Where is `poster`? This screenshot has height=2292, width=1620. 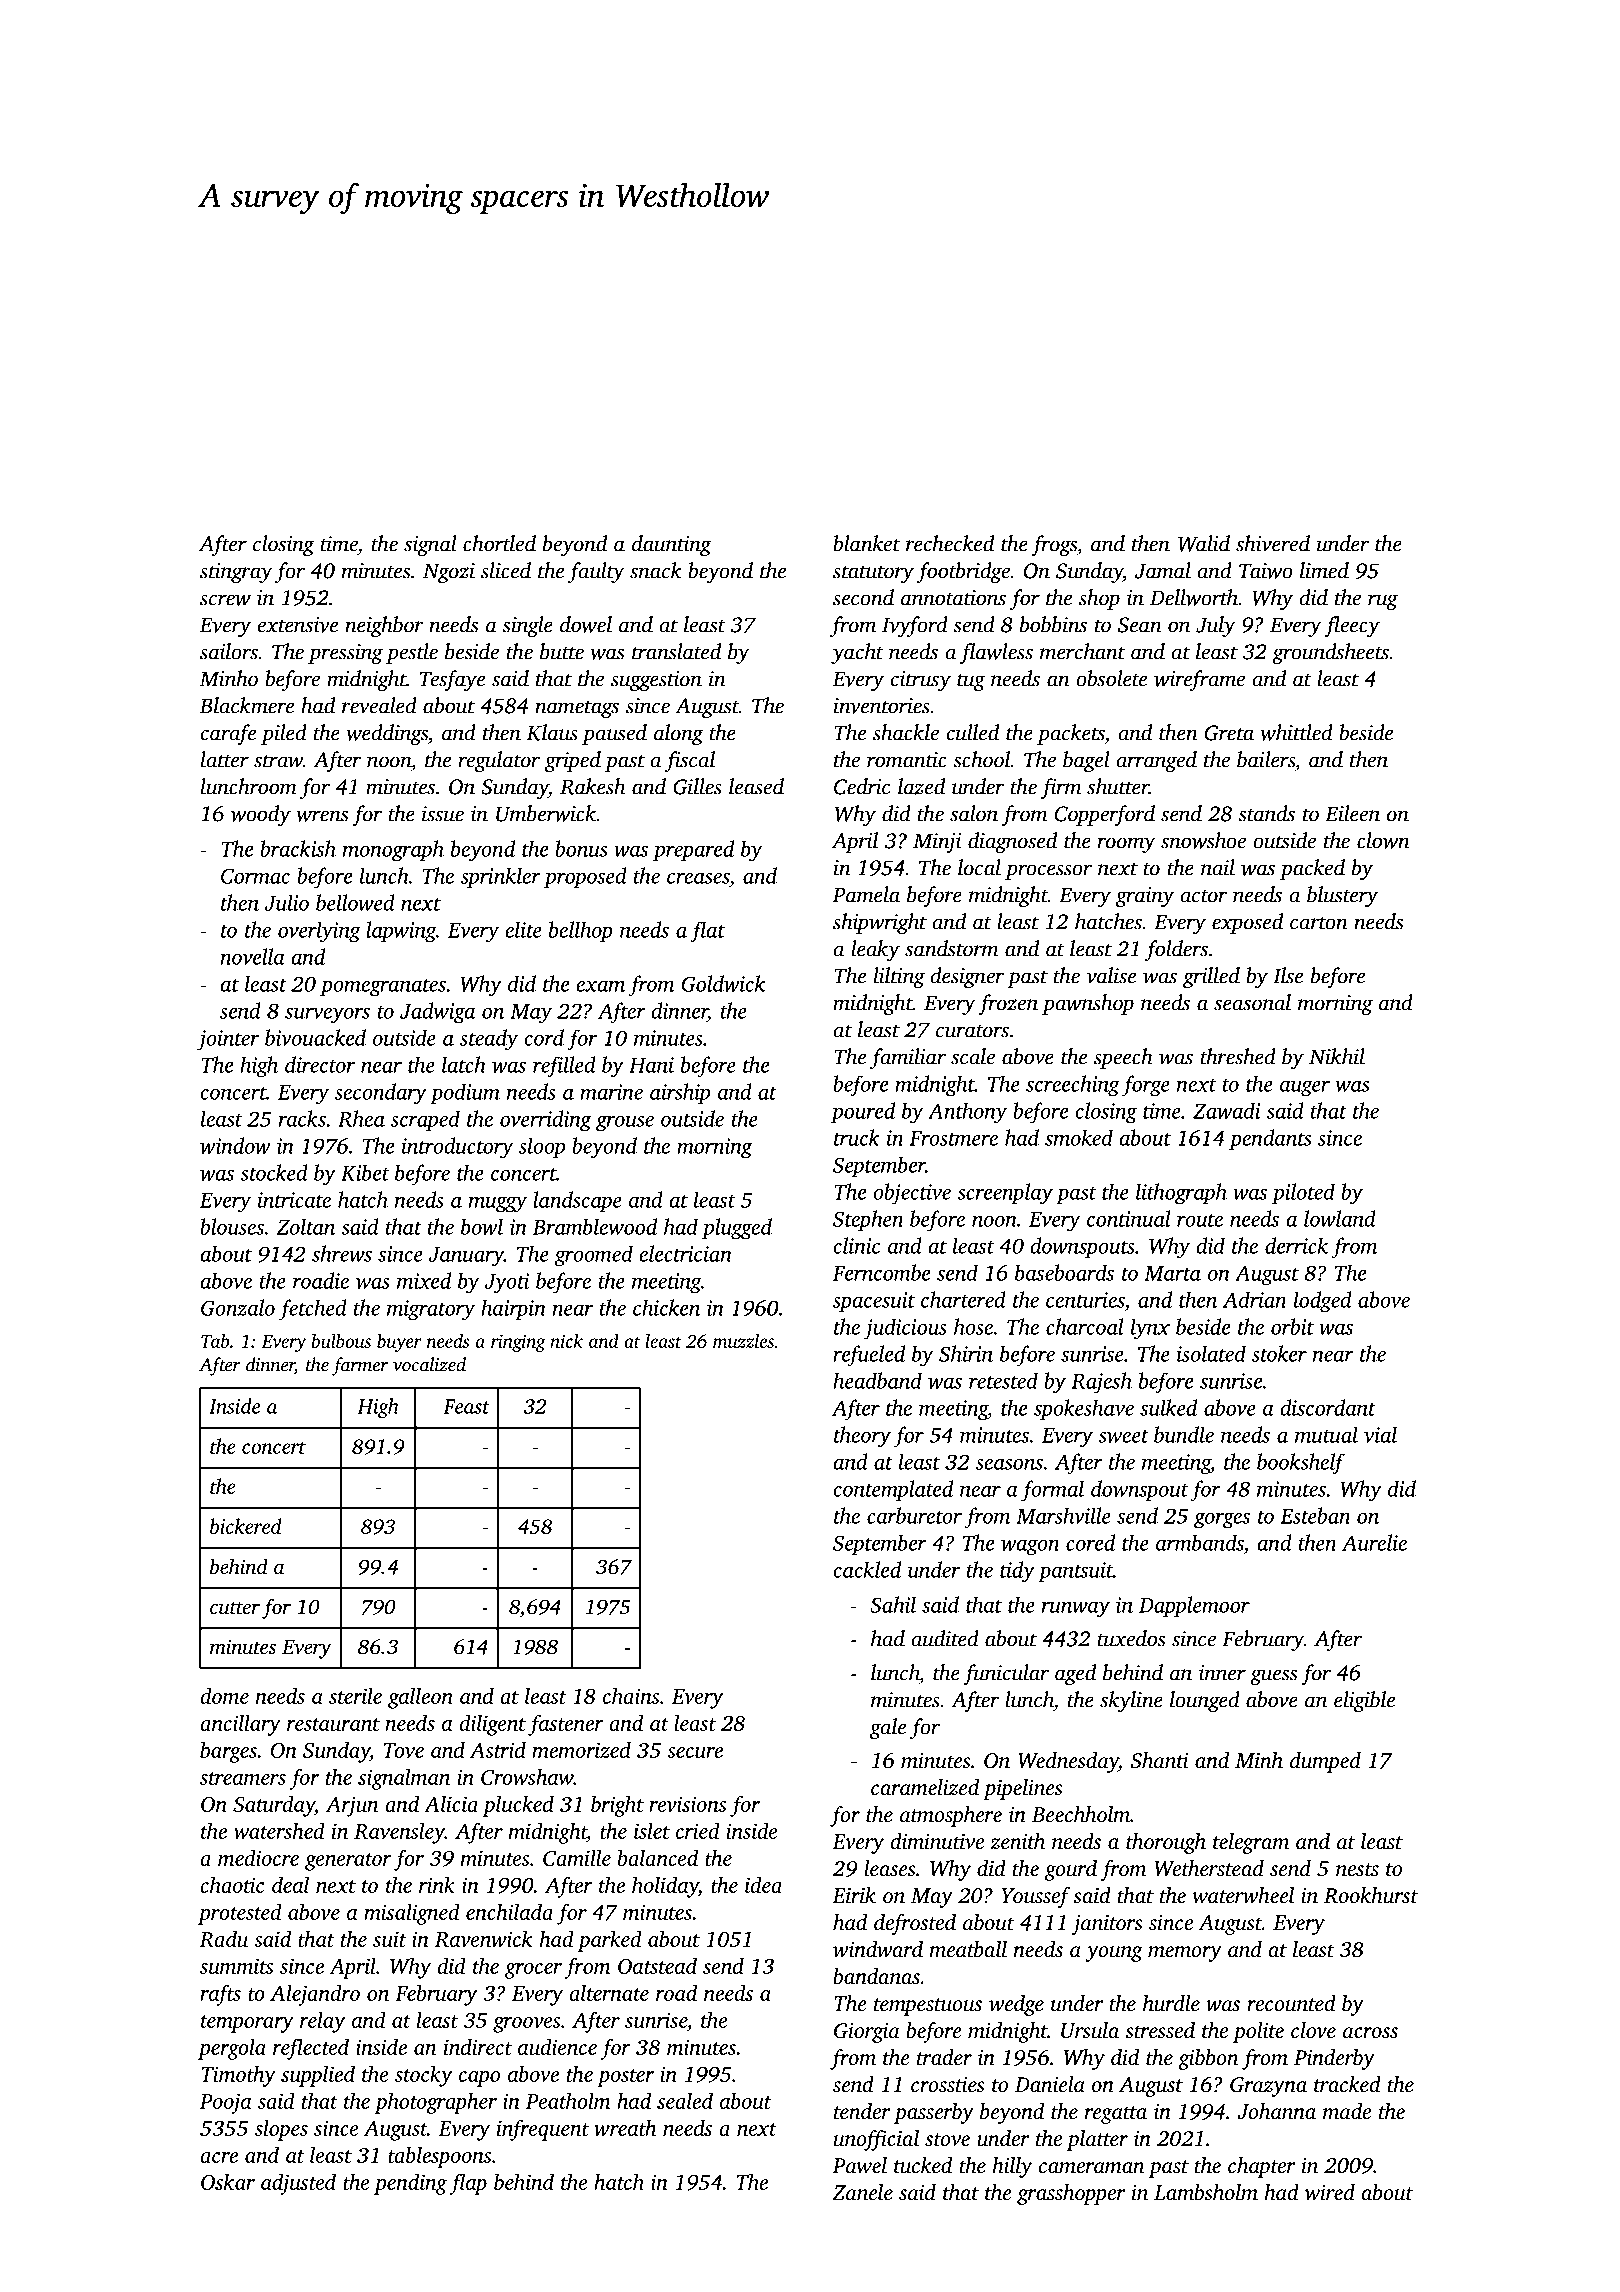 poster is located at coordinates (625, 2078).
